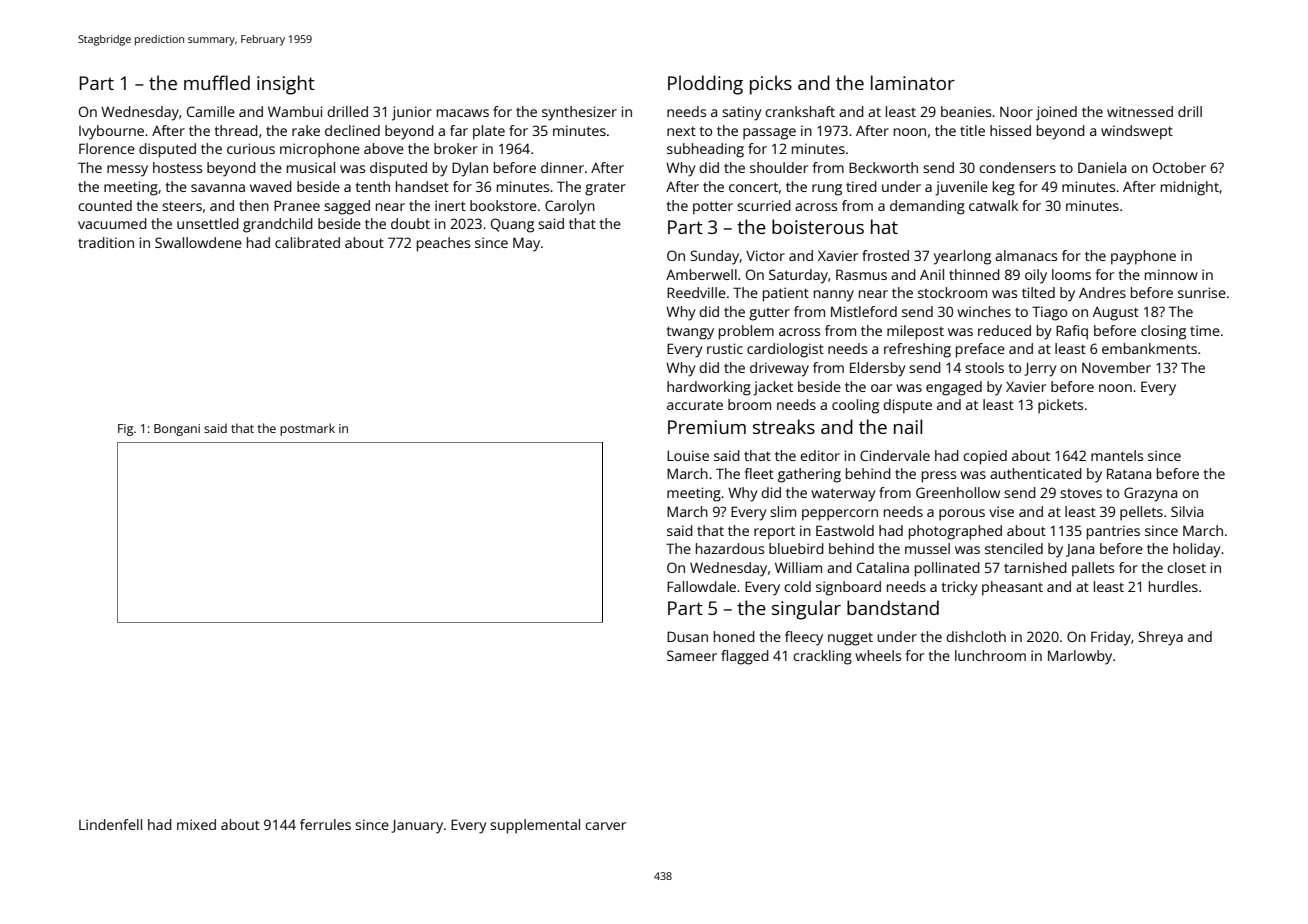 The width and height of the screenshot is (1308, 924). What do you see at coordinates (690, 333) in the screenshot?
I see `twangy` at bounding box center [690, 333].
